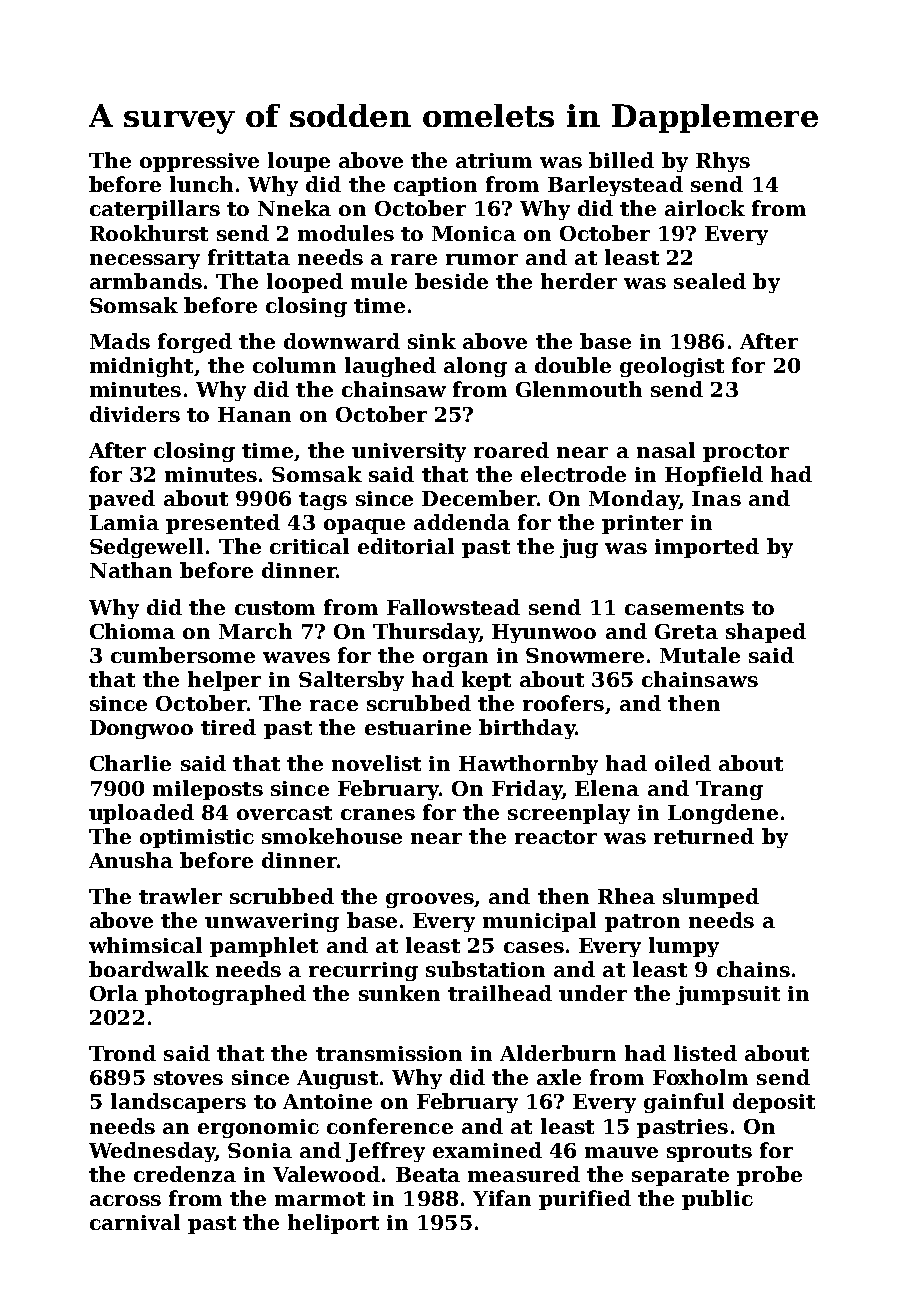  What do you see at coordinates (432, 341) in the screenshot?
I see `sink` at bounding box center [432, 341].
